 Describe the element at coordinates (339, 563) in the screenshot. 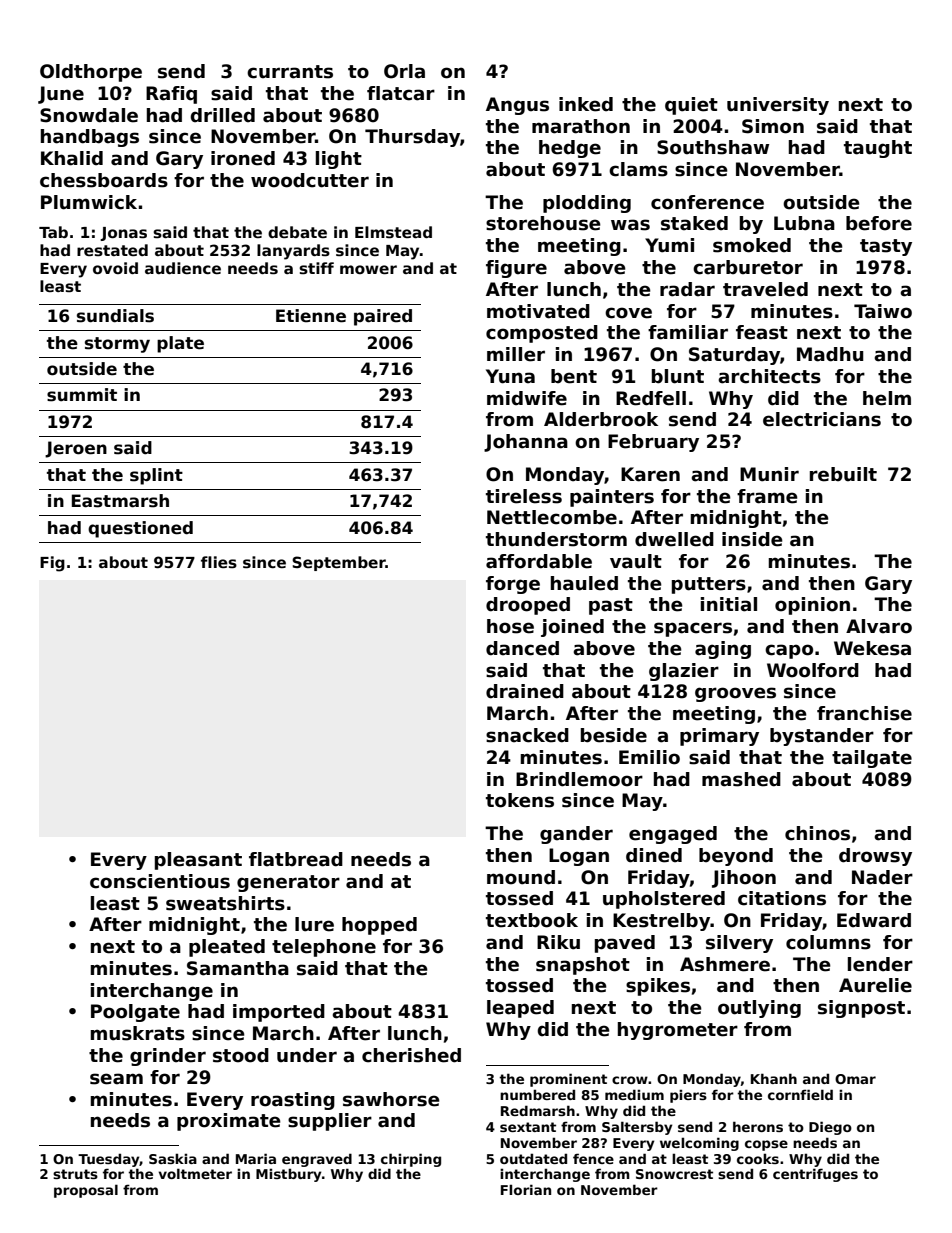

I see `September` at that location.
